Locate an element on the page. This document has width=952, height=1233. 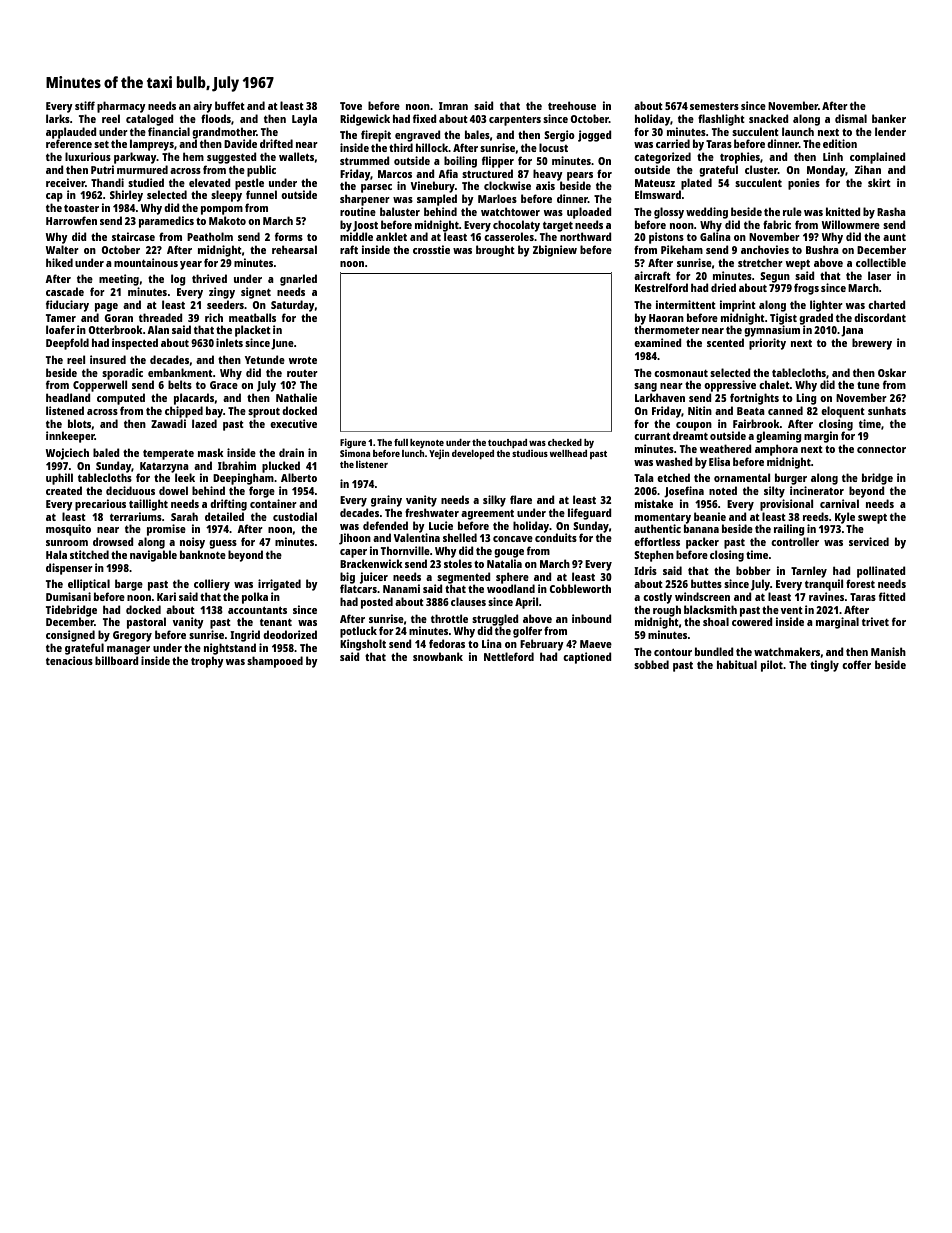
potluck is located at coordinates (358, 632).
